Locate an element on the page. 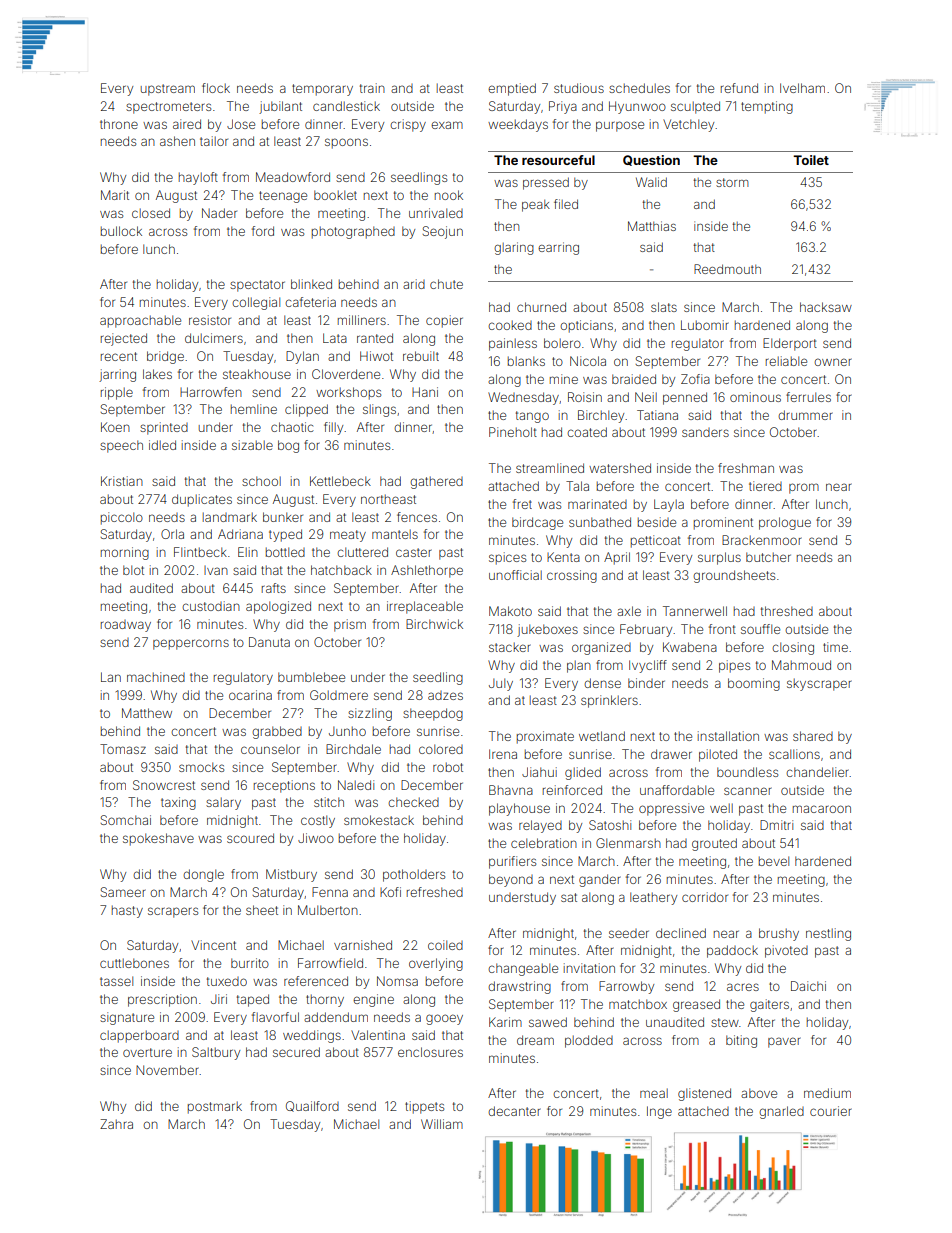 The height and width of the page is (1233, 952). Ivelham is located at coordinates (802, 88).
